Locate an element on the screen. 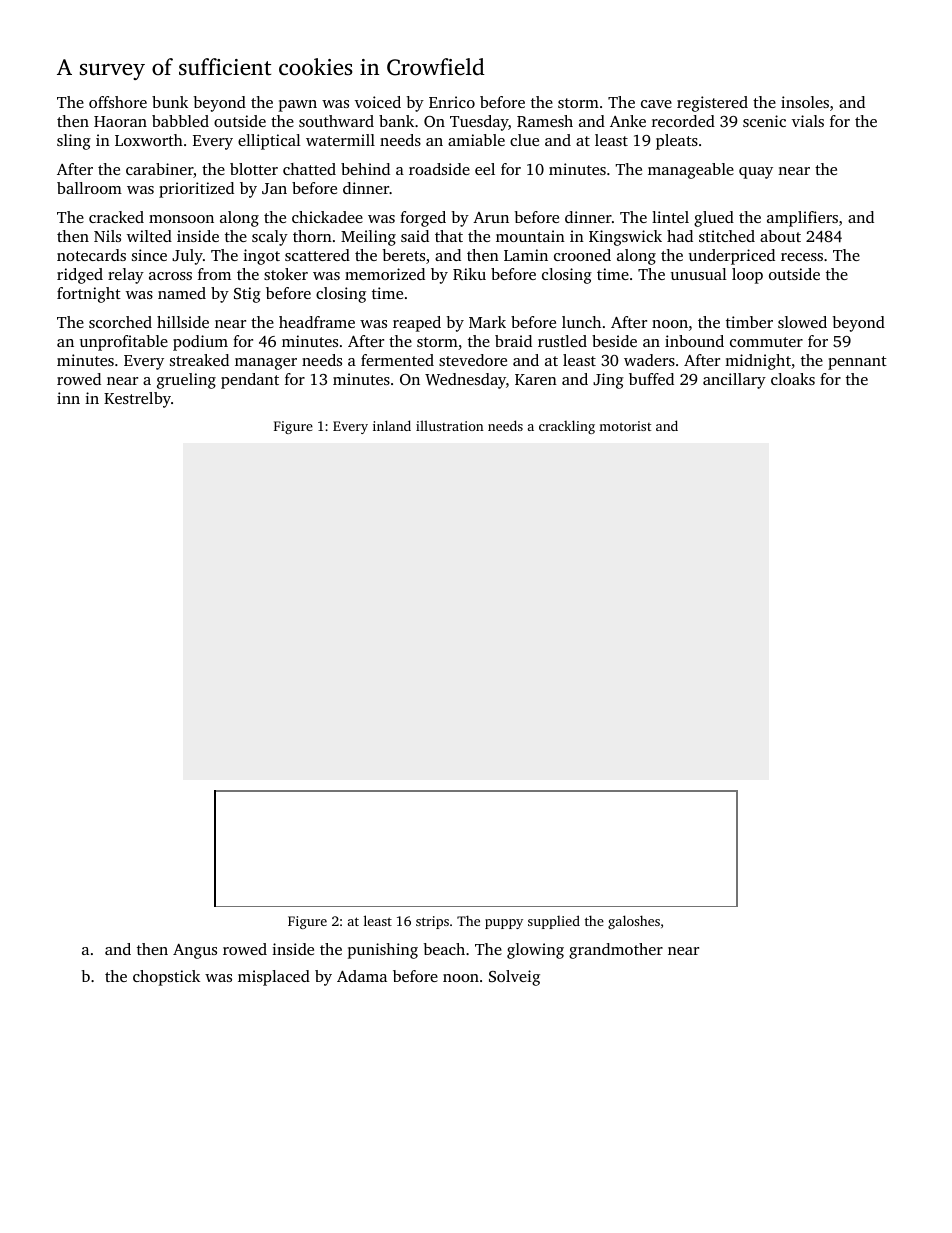  cloaks is located at coordinates (793, 379).
